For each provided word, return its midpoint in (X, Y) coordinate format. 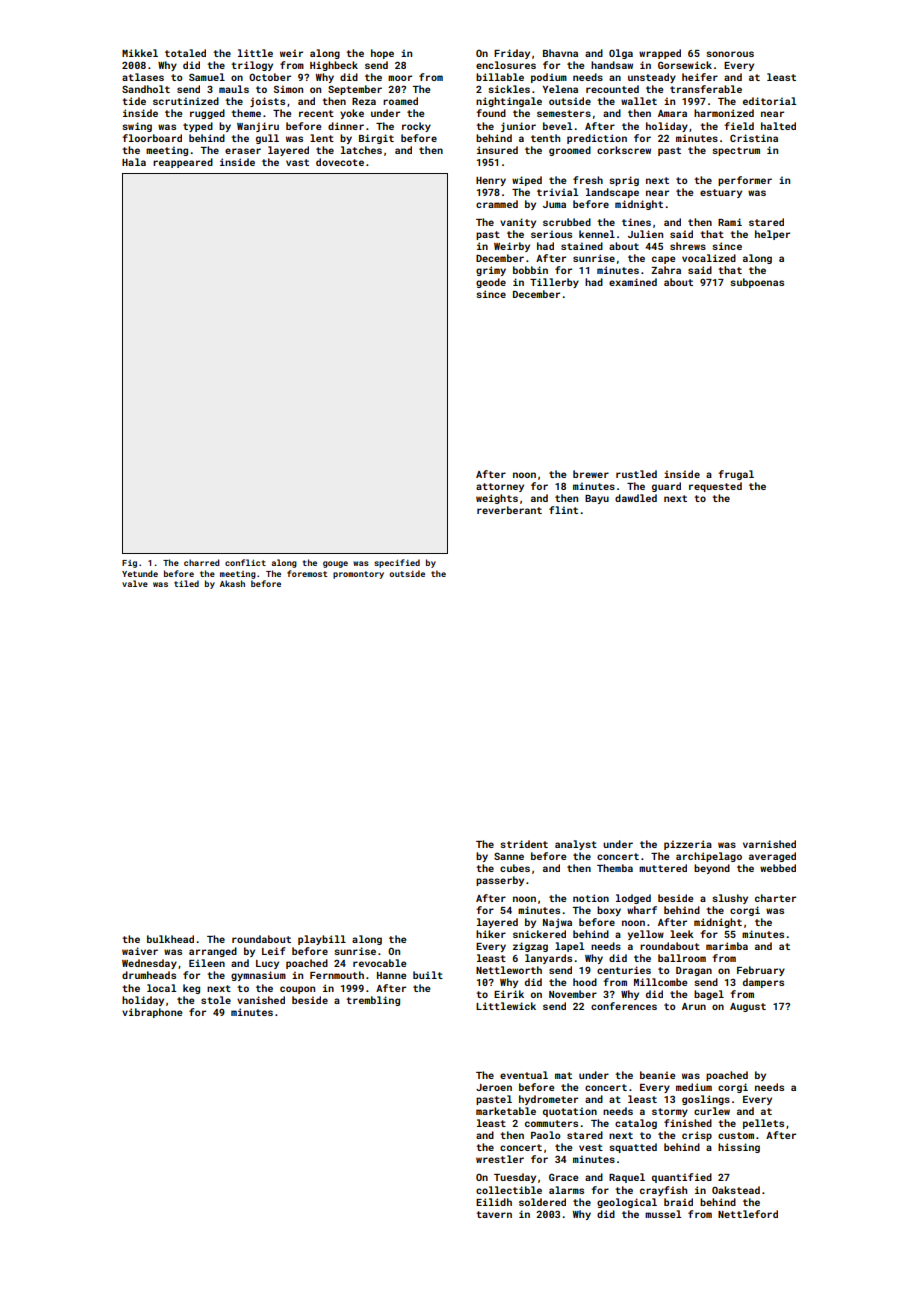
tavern (494, 1214)
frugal (736, 475)
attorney (500, 487)
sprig (624, 181)
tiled (186, 583)
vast (297, 162)
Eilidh (494, 1202)
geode (491, 283)
